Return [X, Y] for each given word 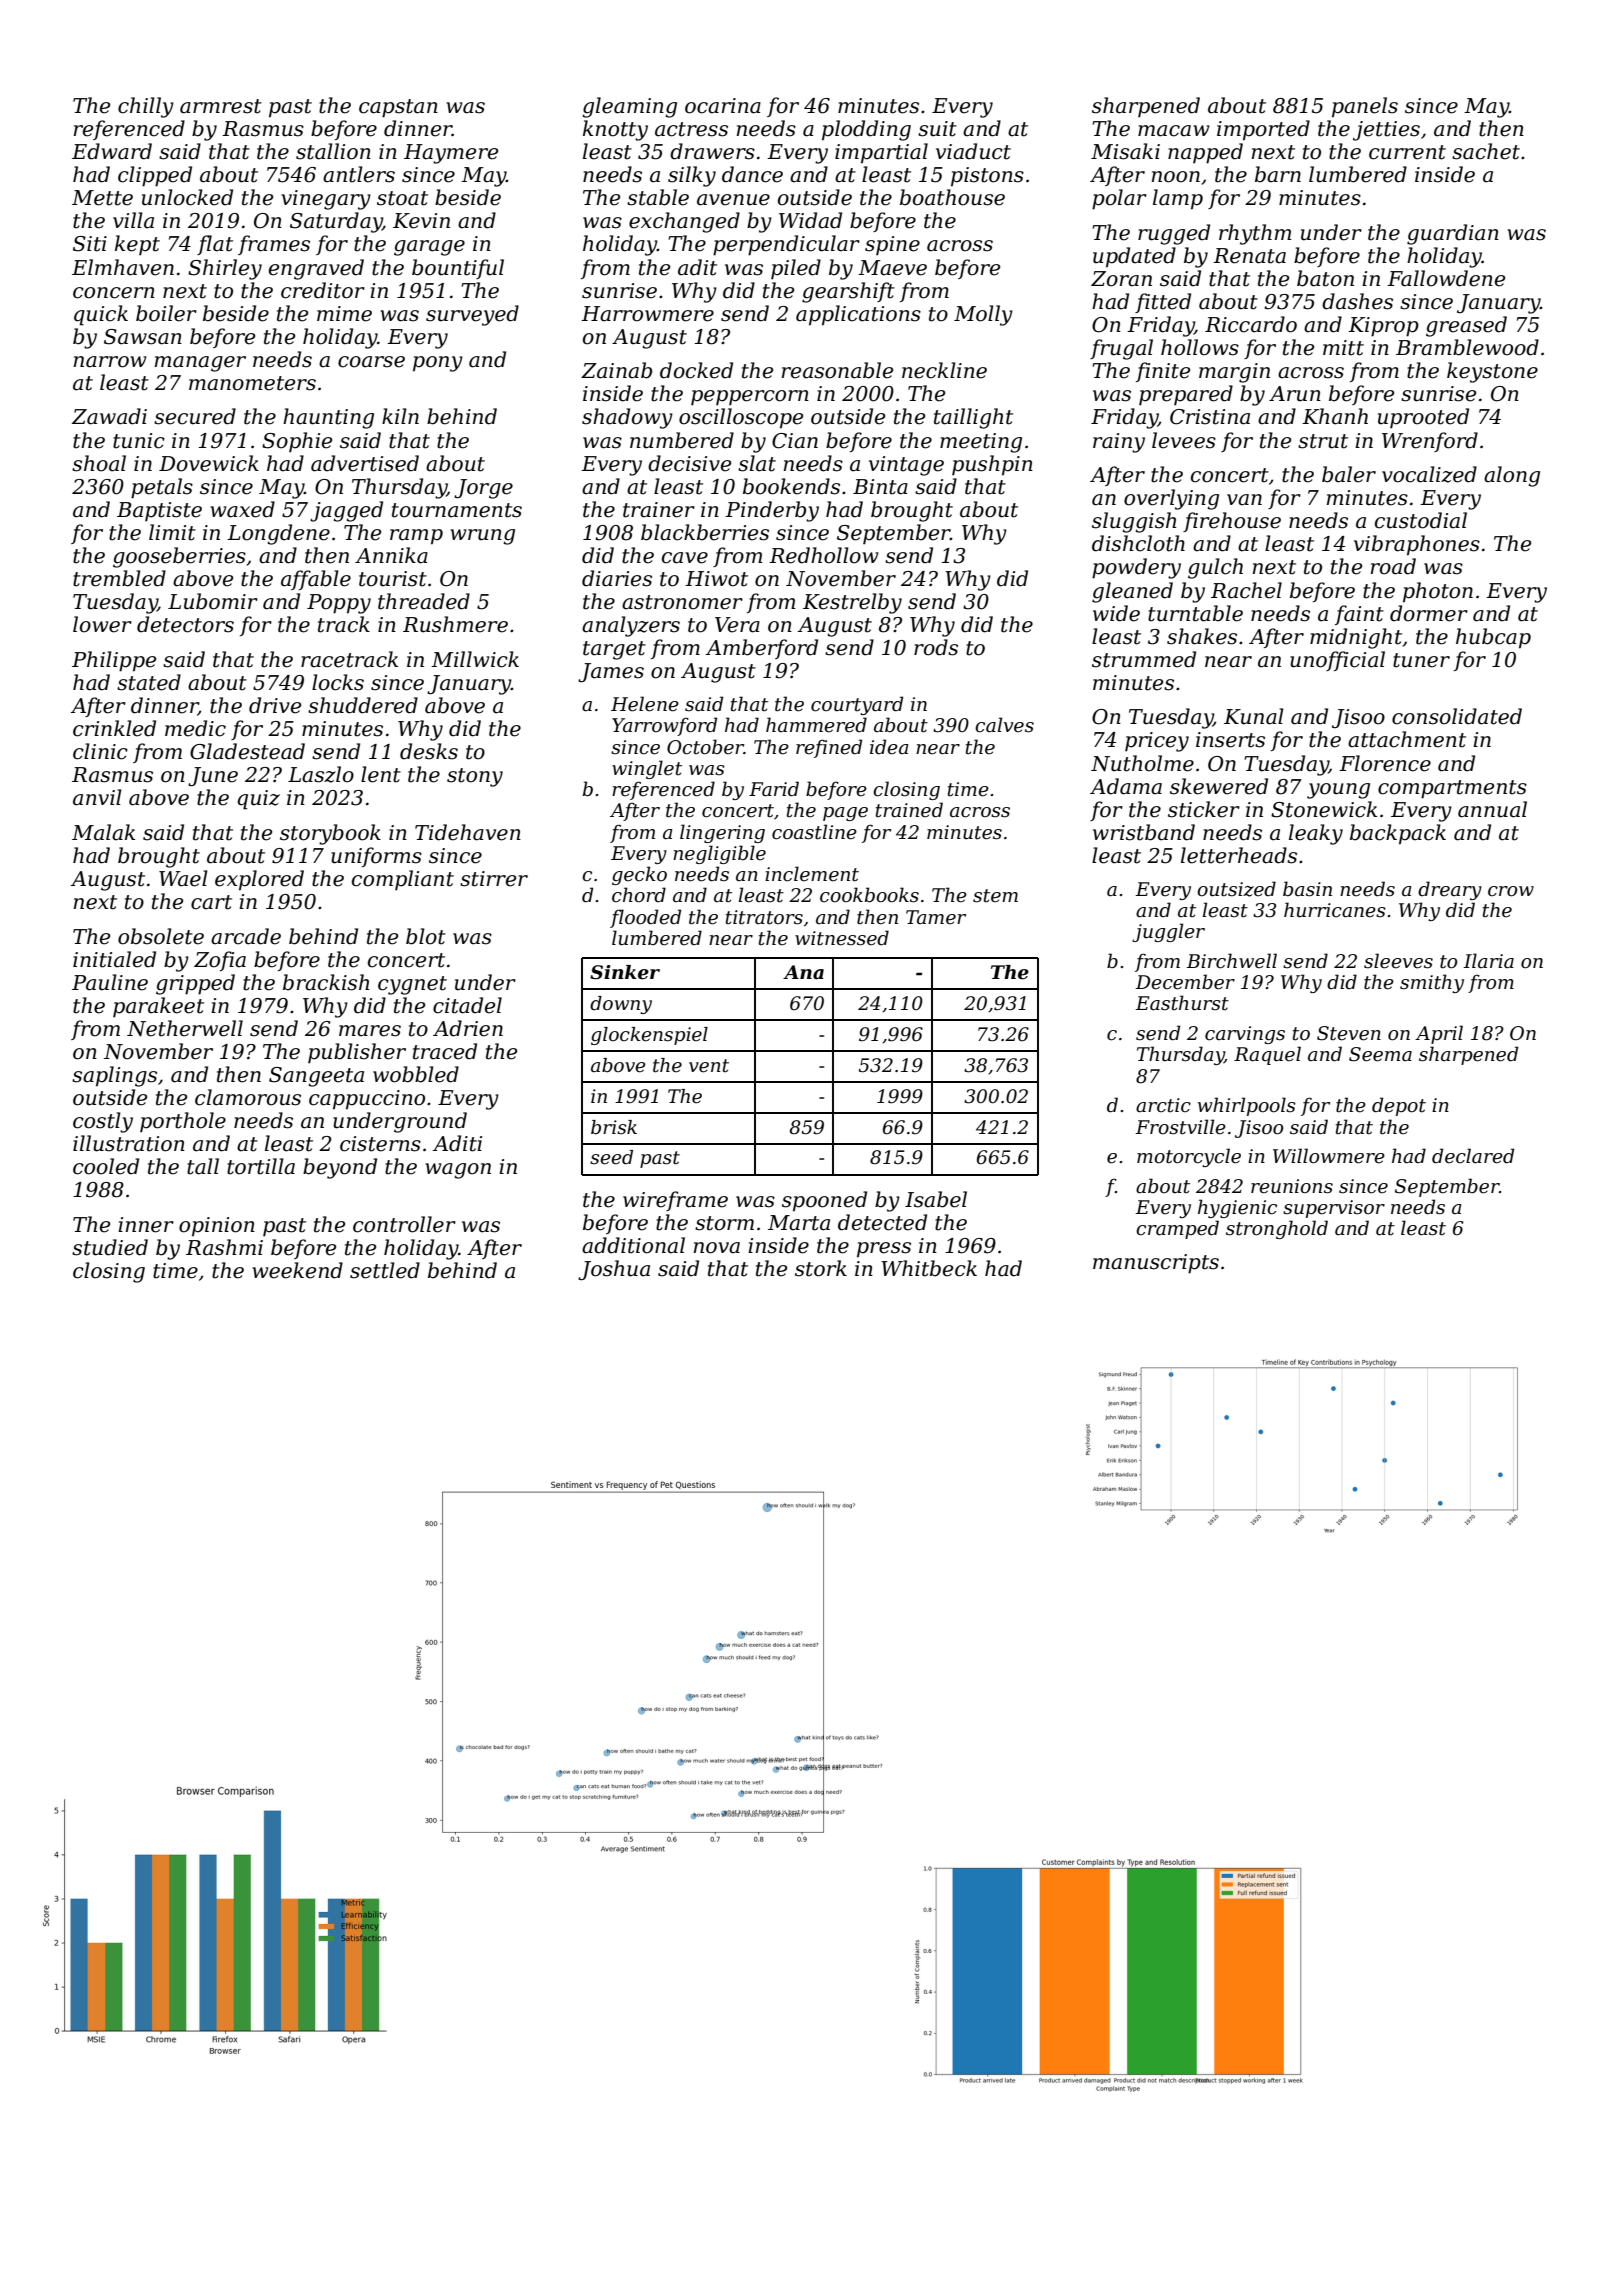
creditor [323, 290]
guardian [1453, 234]
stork [821, 1268]
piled [796, 269]
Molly [983, 315]
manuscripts [1156, 1264]
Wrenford [1430, 442]
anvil [97, 797]
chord [639, 895]
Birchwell [1231, 961]
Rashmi [224, 1247]
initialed [114, 959]
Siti [90, 244]
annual [1492, 809]
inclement [812, 874]
